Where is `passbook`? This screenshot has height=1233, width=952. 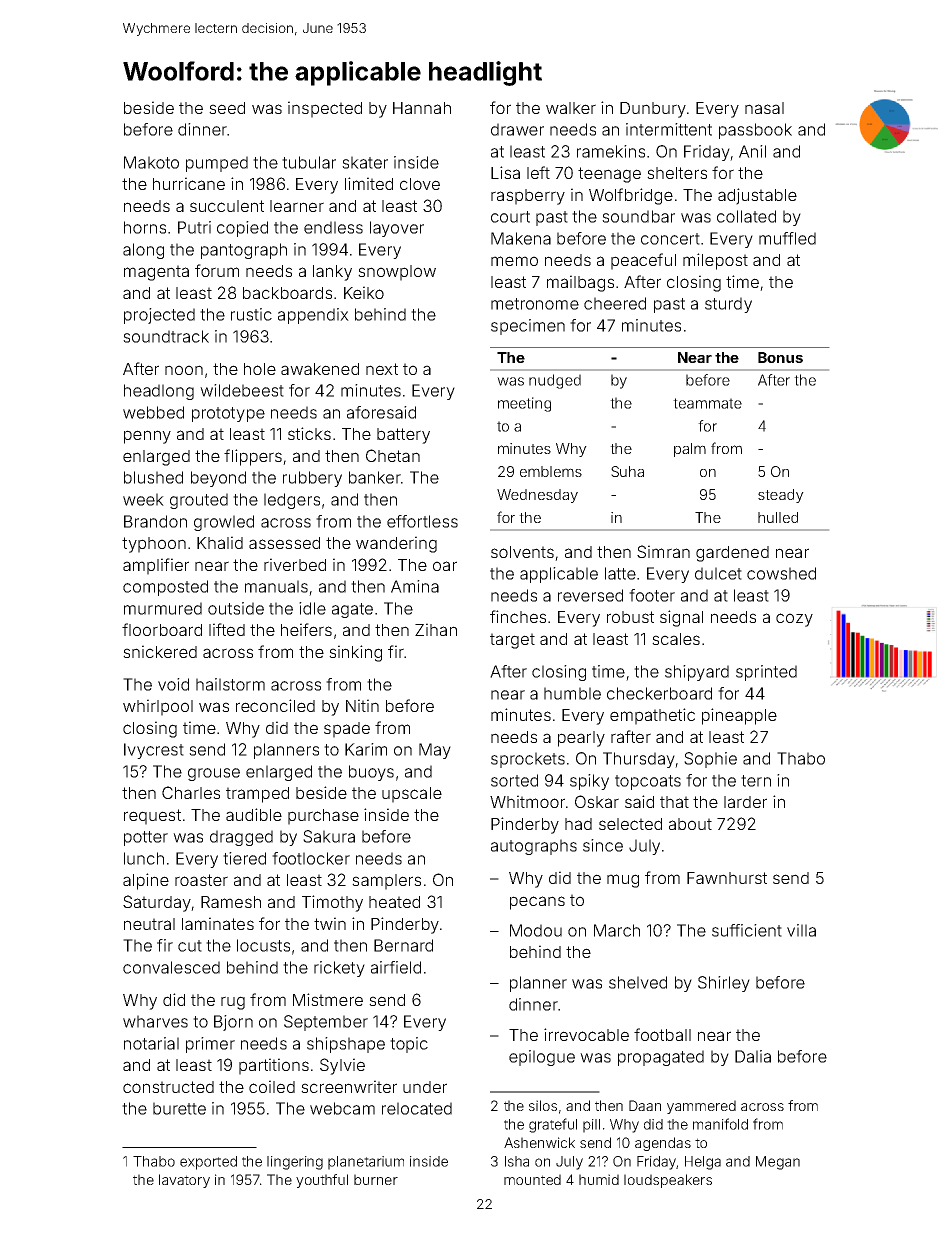
passbook is located at coordinates (755, 131).
